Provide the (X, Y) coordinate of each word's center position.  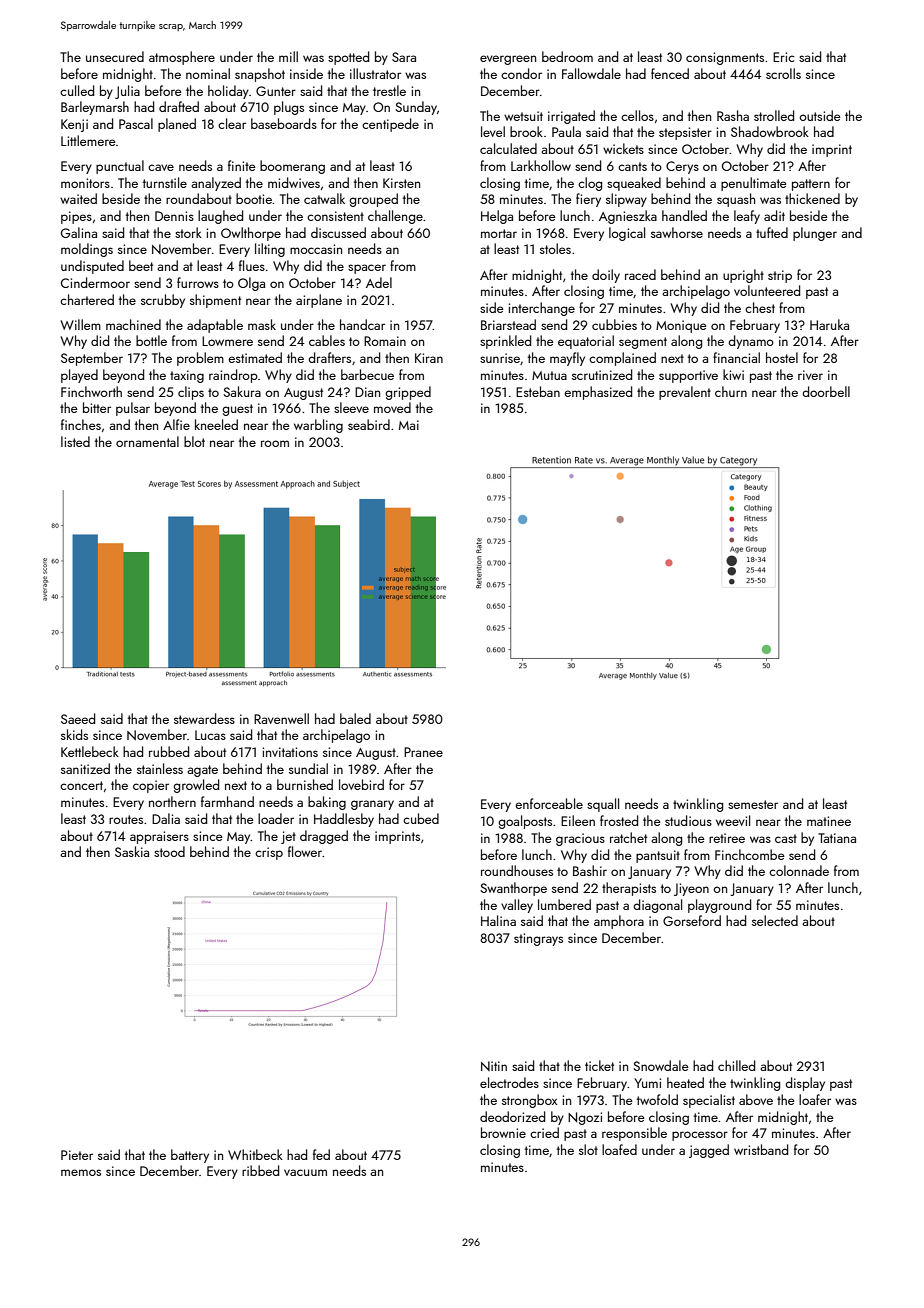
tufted (772, 232)
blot (194, 441)
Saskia (132, 851)
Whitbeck (255, 1154)
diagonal (657, 906)
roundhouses (517, 870)
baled (355, 718)
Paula (566, 131)
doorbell (826, 391)
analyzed (216, 184)
